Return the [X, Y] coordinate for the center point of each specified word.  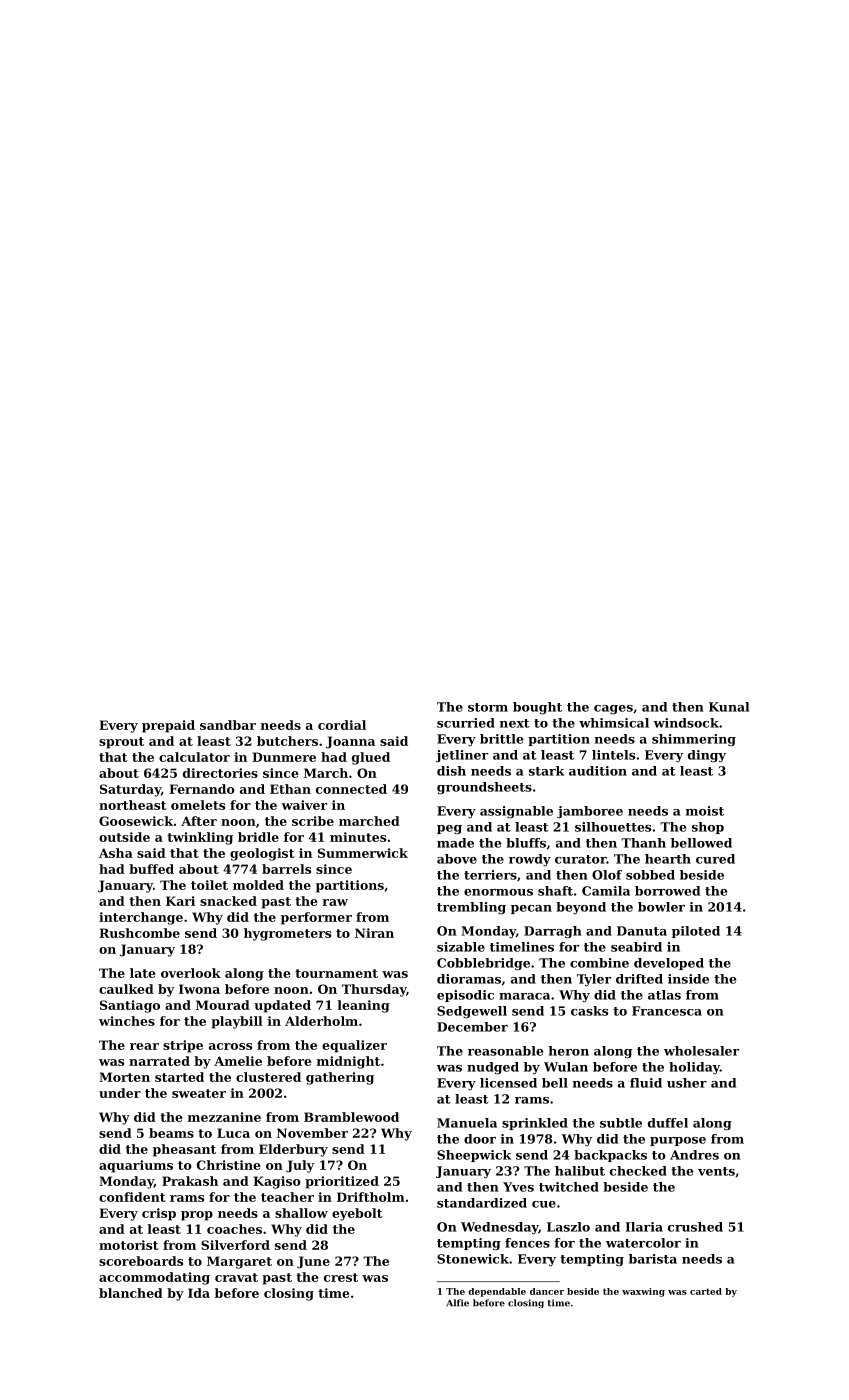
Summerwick [363, 853]
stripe [183, 1046]
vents [716, 1171]
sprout [121, 743]
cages [613, 709]
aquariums [136, 1166]
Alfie [457, 1303]
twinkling [200, 838]
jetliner [462, 756]
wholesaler [701, 1051]
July [300, 1166]
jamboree [590, 812]
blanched [131, 1293]
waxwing [643, 1292]
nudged [493, 1068]
